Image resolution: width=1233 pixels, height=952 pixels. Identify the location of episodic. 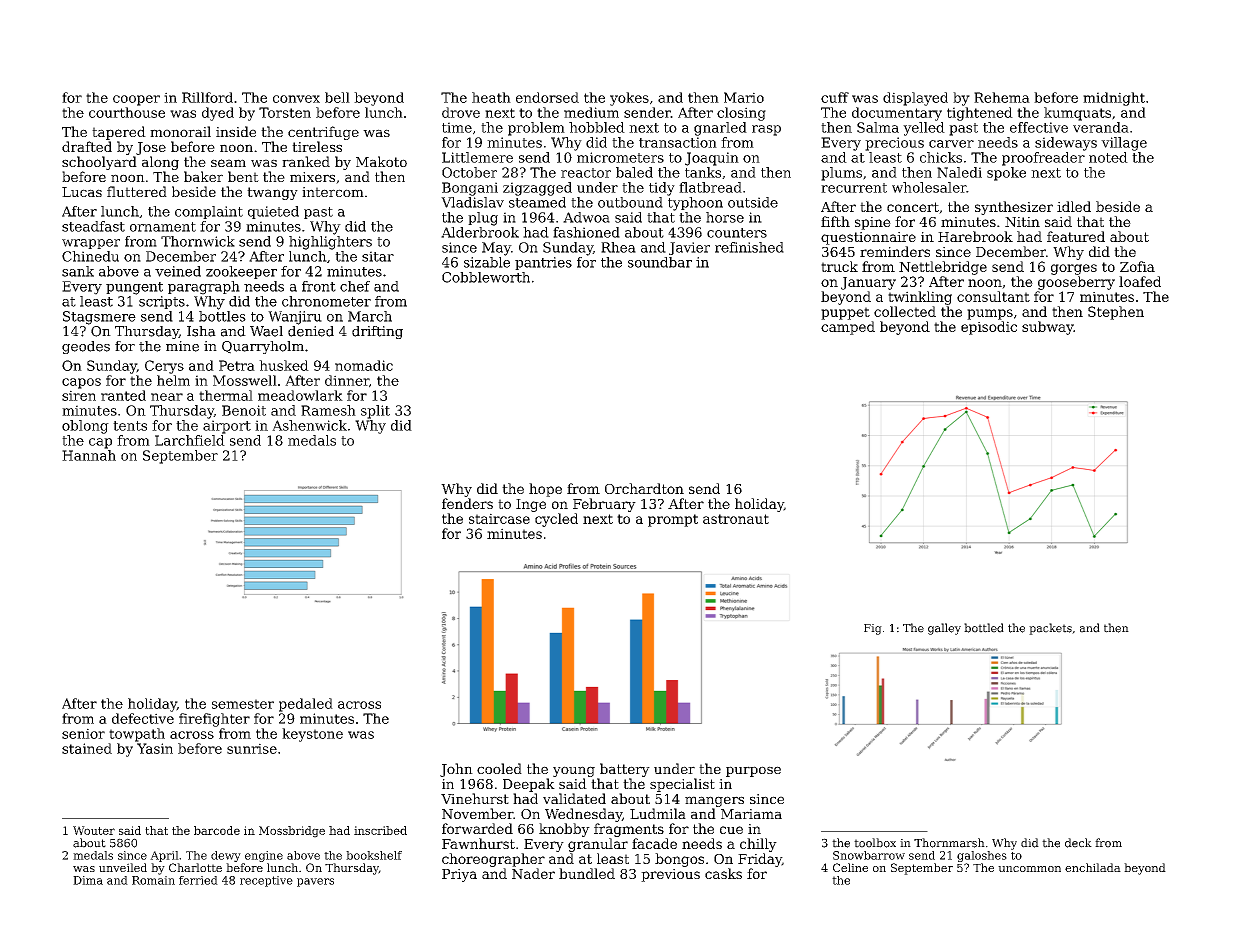
(989, 328).
